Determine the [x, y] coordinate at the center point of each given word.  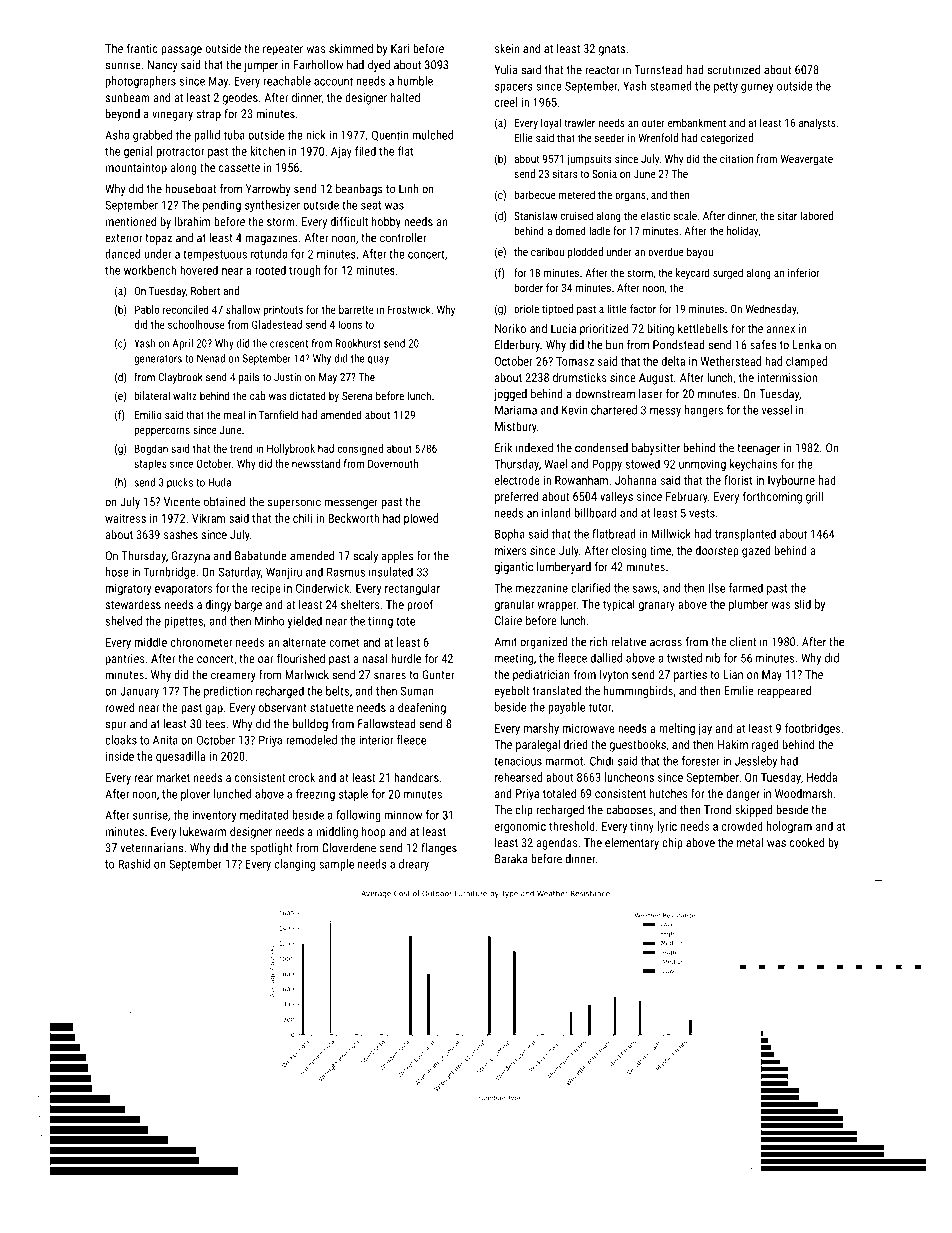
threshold [572, 826]
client [743, 642]
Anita [165, 740]
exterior [123, 238]
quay [378, 360]
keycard [692, 274]
